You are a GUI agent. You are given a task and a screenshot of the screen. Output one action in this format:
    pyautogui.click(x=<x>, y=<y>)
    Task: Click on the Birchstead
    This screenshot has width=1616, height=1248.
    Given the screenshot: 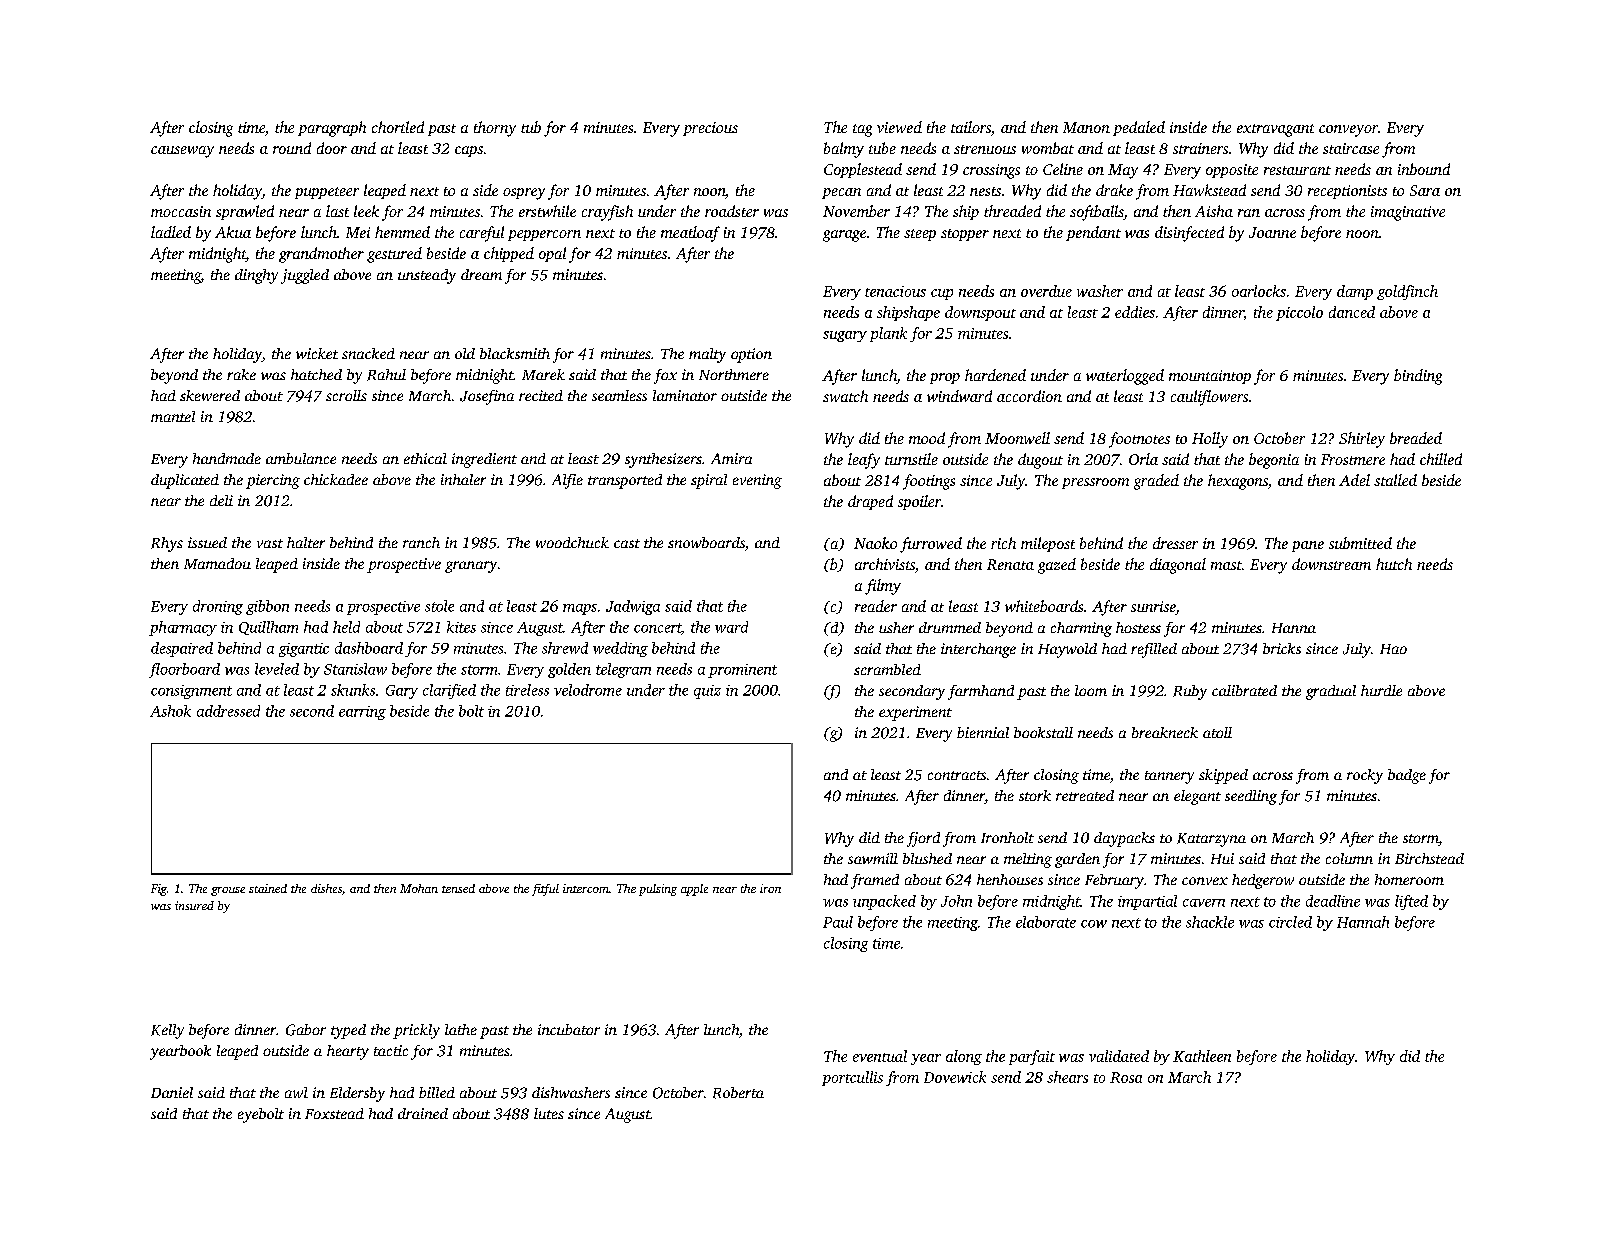 What is the action you would take?
    pyautogui.click(x=1429, y=858)
